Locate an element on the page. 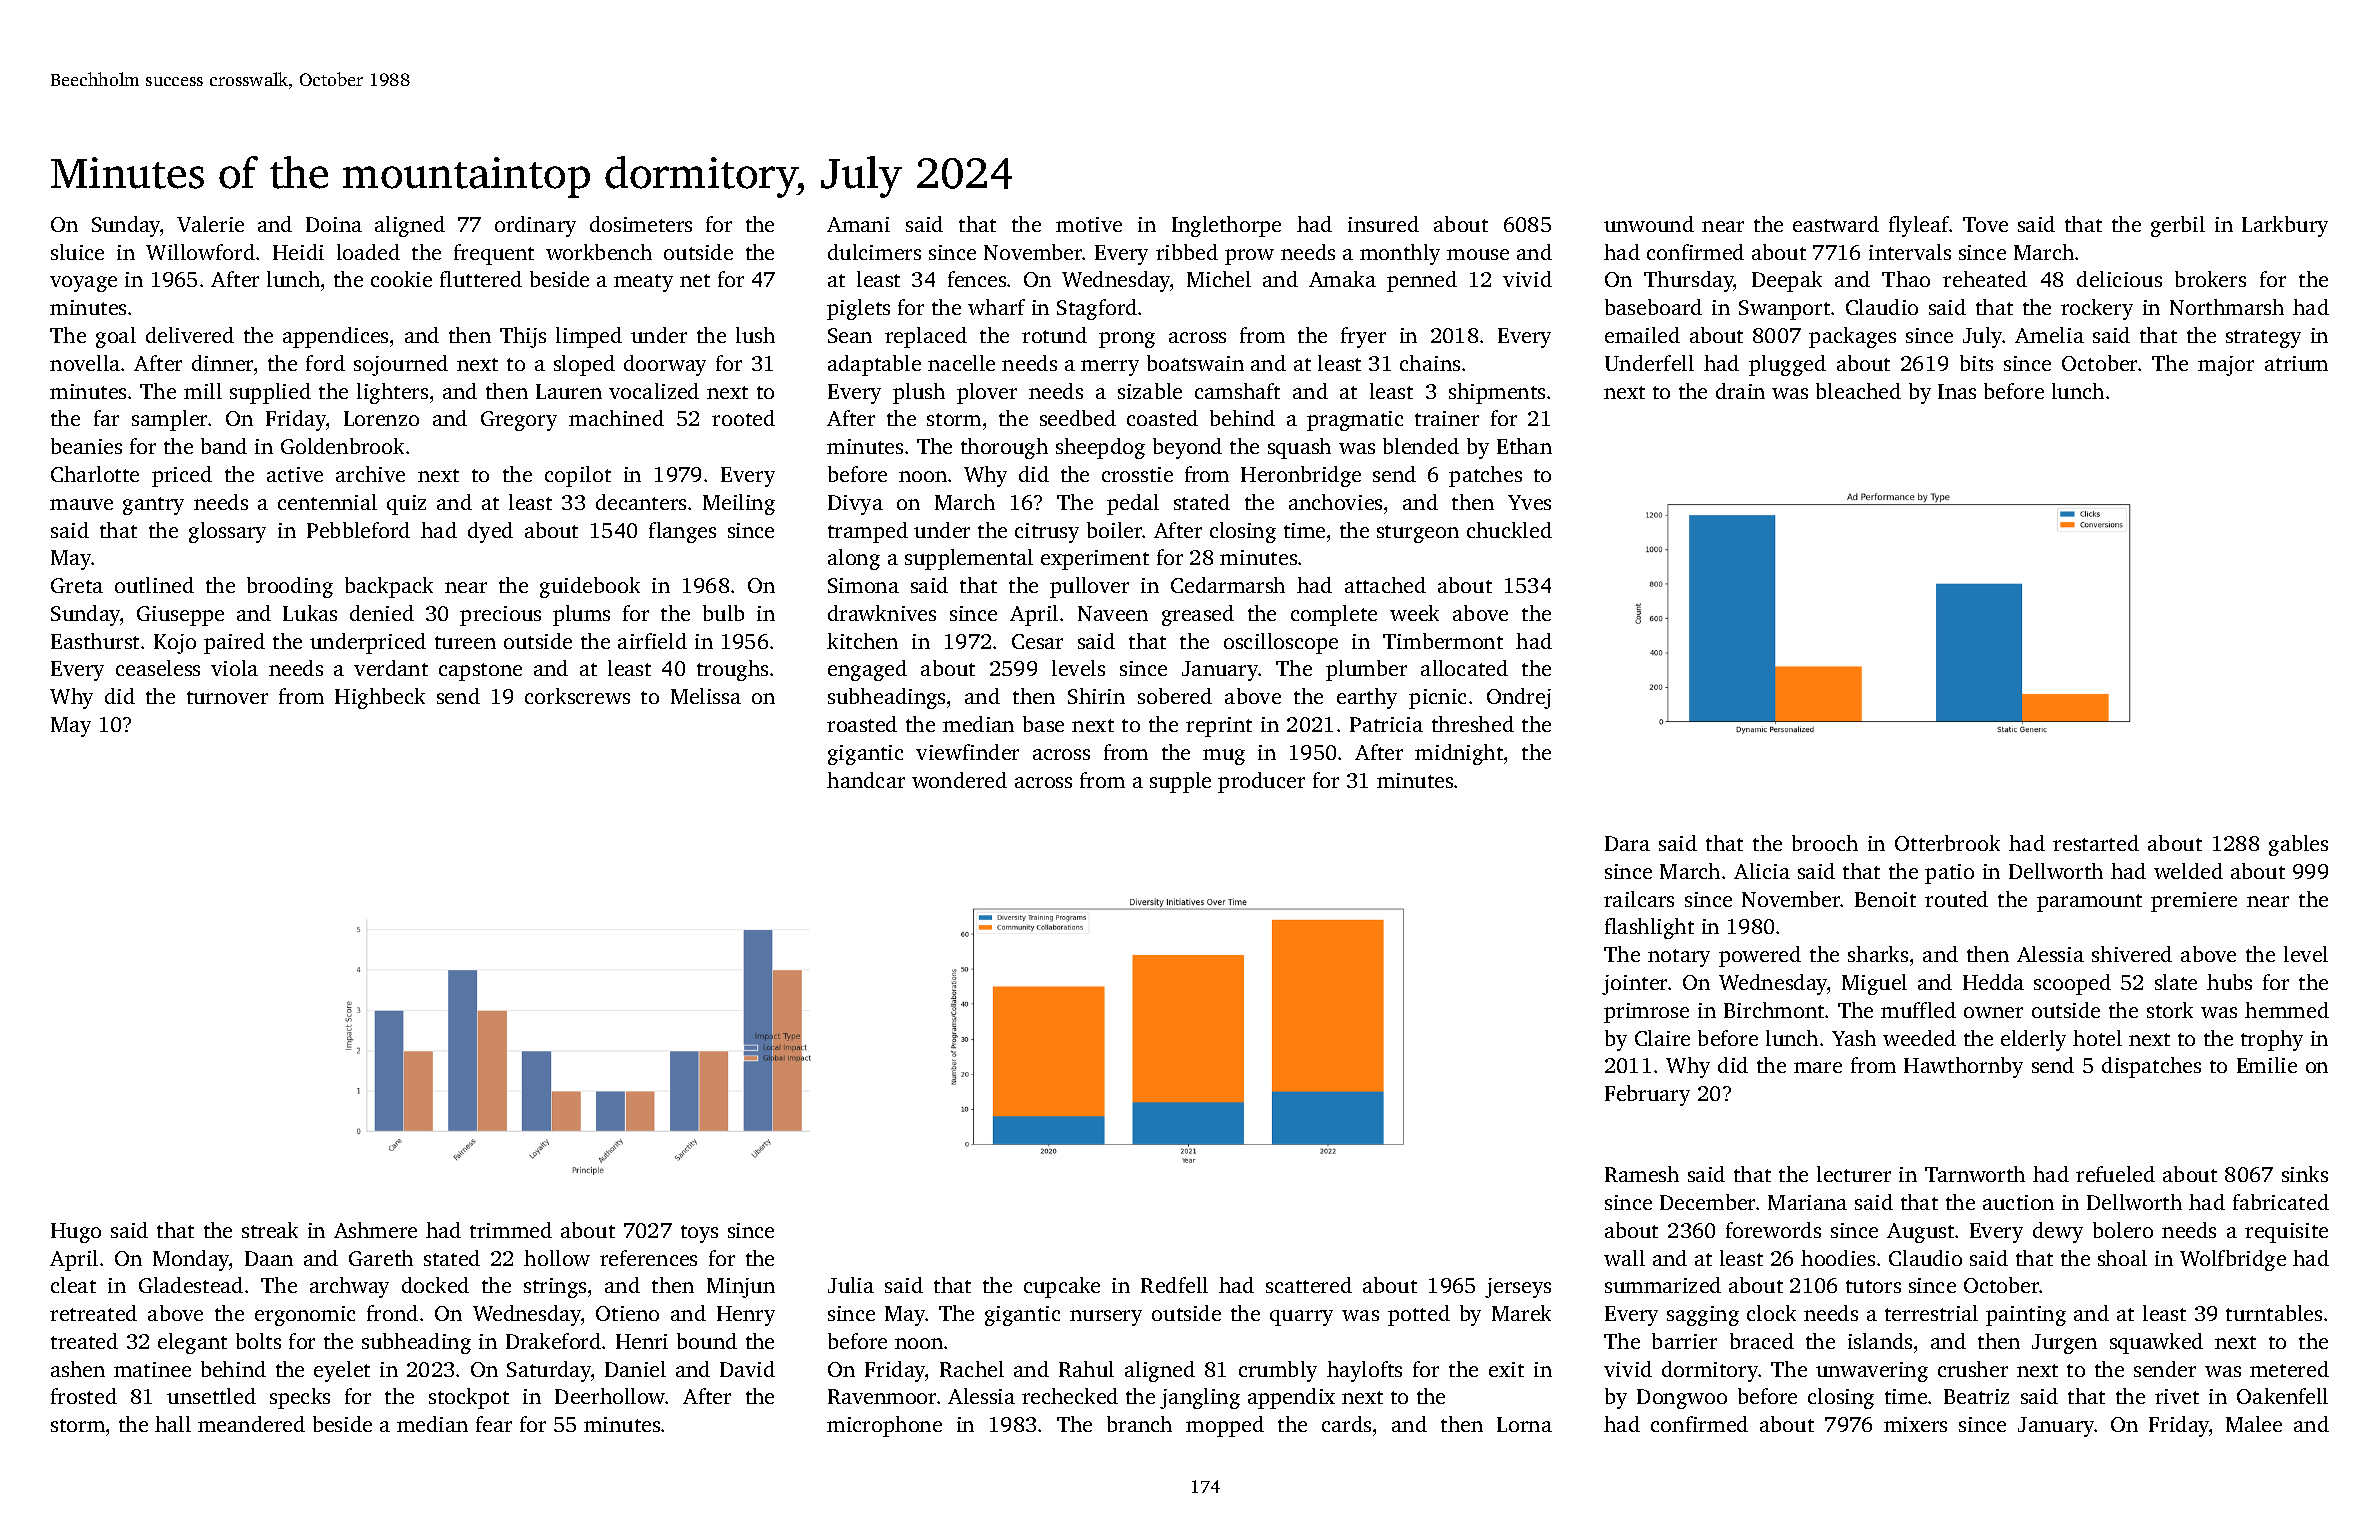  mopped is located at coordinates (1225, 1426).
